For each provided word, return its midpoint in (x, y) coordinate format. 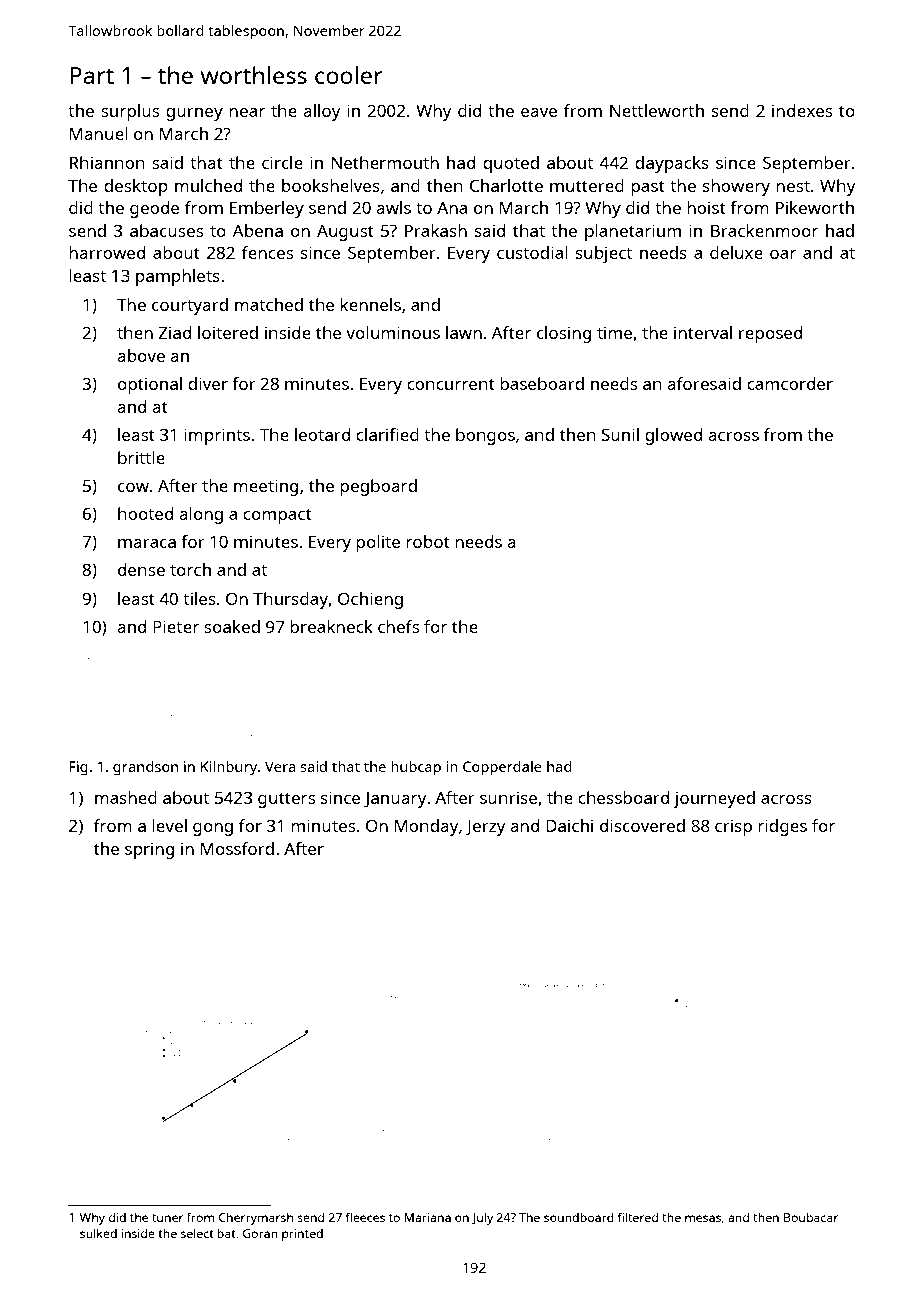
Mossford (237, 848)
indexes (802, 110)
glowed (673, 436)
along (201, 515)
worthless (254, 75)
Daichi (569, 825)
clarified (387, 434)
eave (539, 112)
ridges (782, 827)
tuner (167, 1218)
